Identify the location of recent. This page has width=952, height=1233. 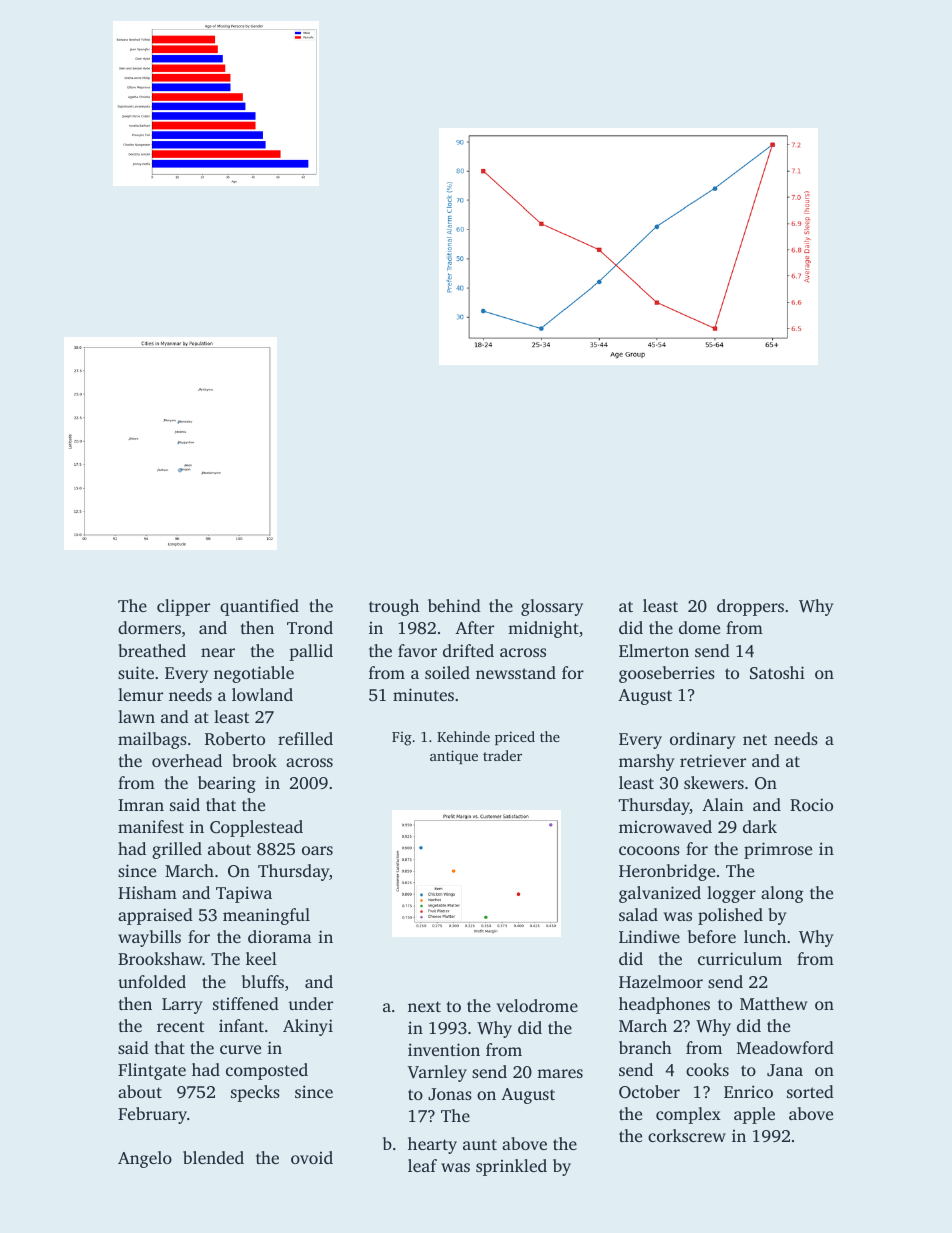
(180, 1026).
